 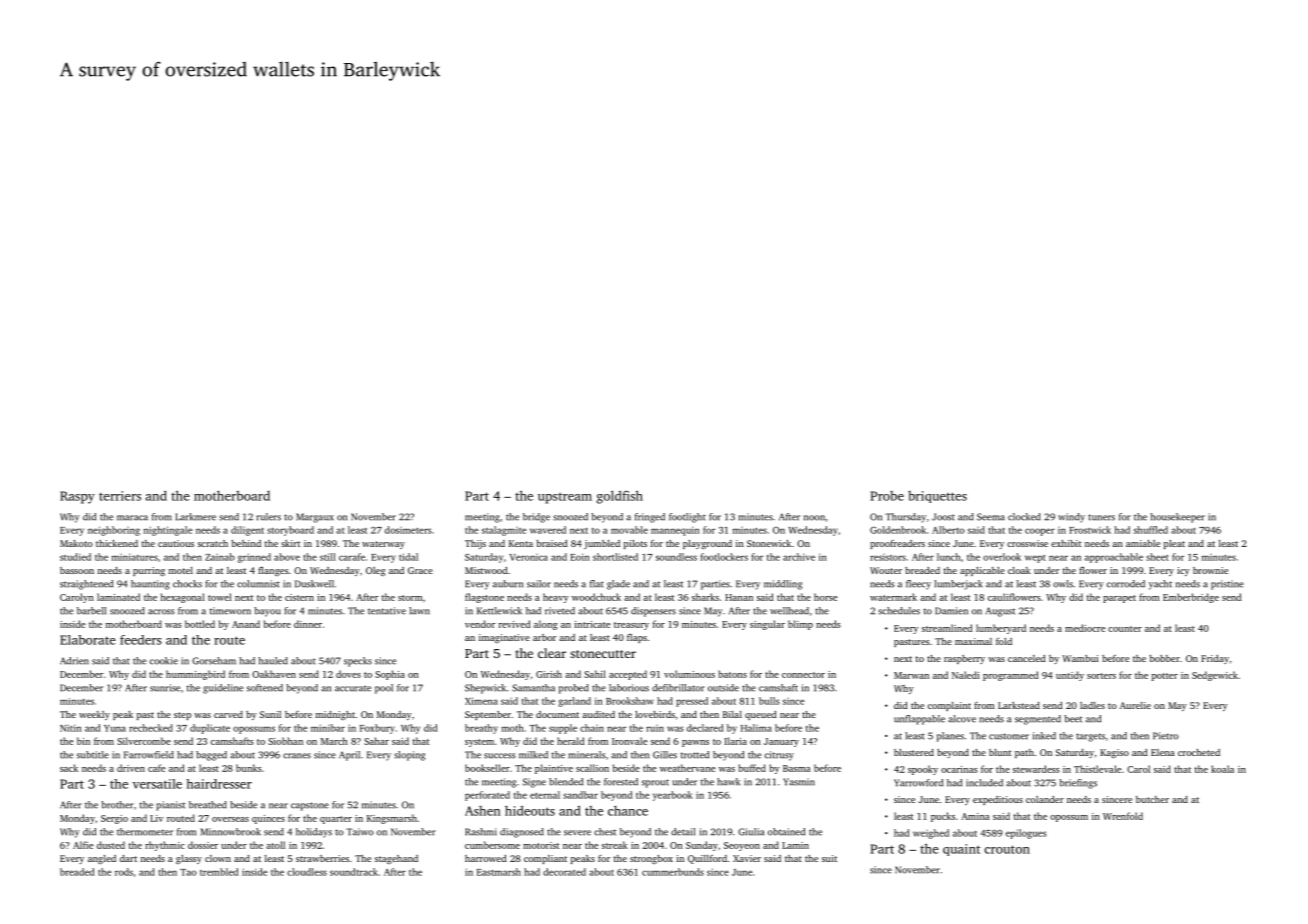 What do you see at coordinates (937, 497) in the screenshot?
I see `briquettes` at bounding box center [937, 497].
